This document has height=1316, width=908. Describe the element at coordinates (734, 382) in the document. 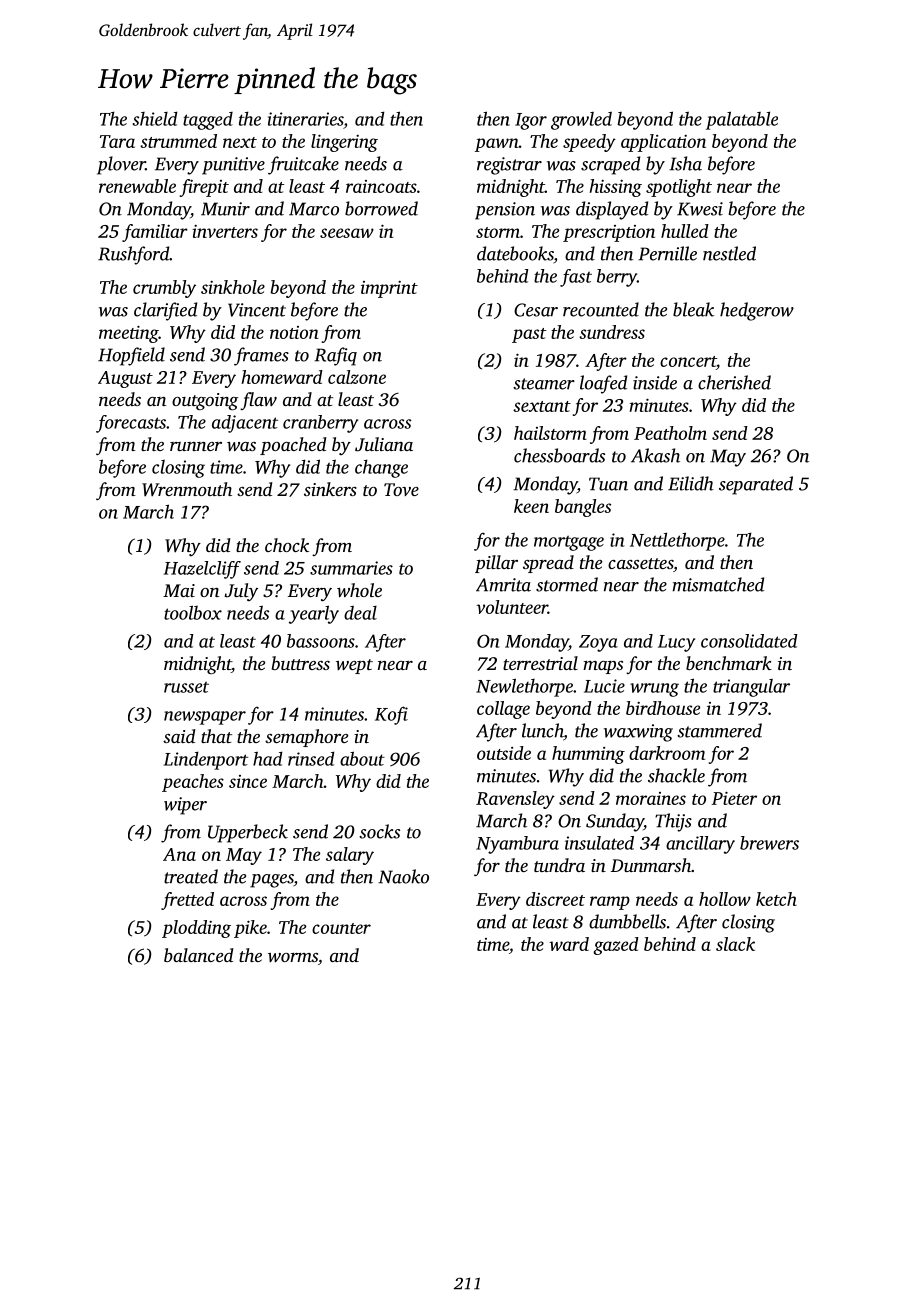

I see `cherished` at that location.
